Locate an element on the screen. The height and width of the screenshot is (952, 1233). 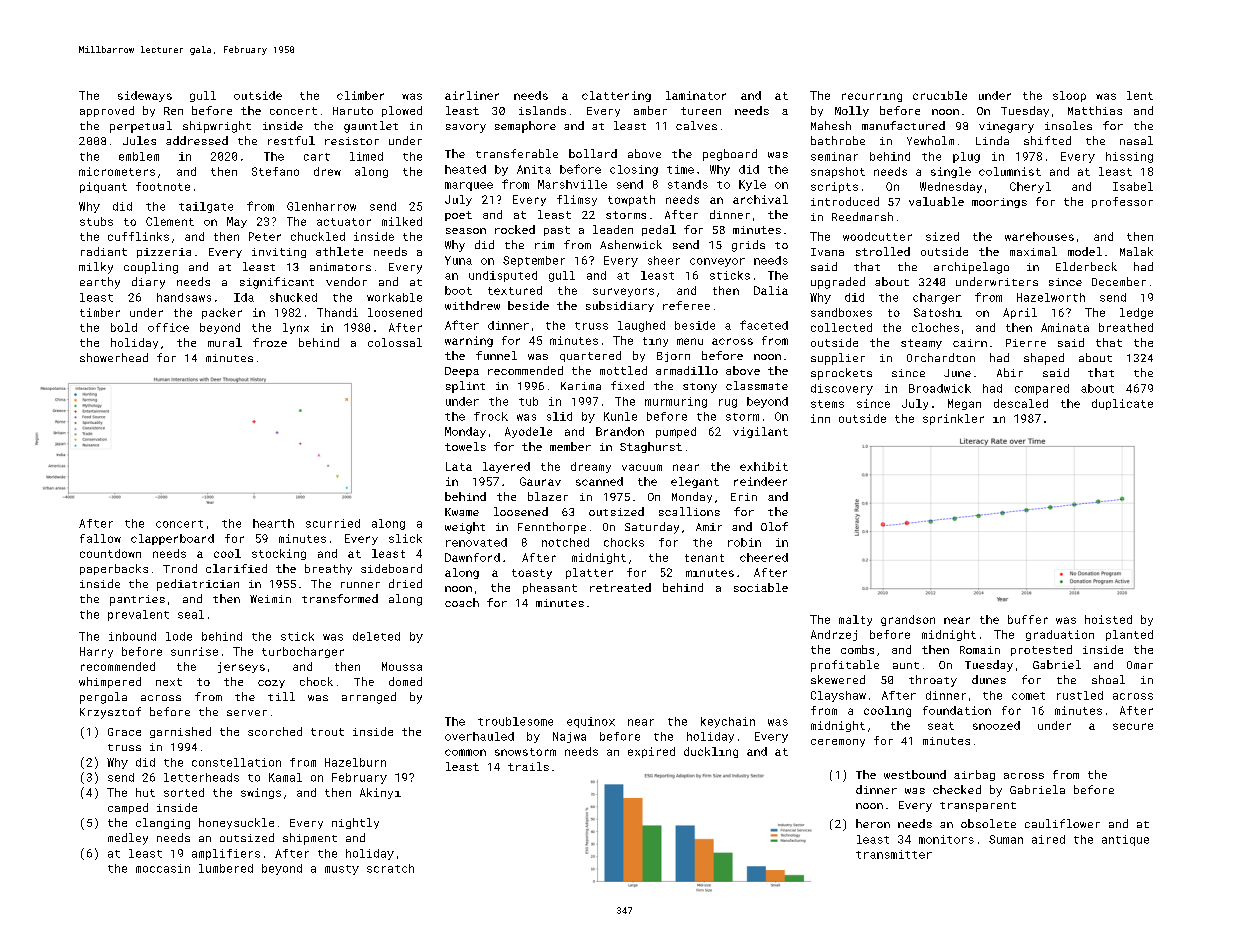
heated is located at coordinates (465, 169).
